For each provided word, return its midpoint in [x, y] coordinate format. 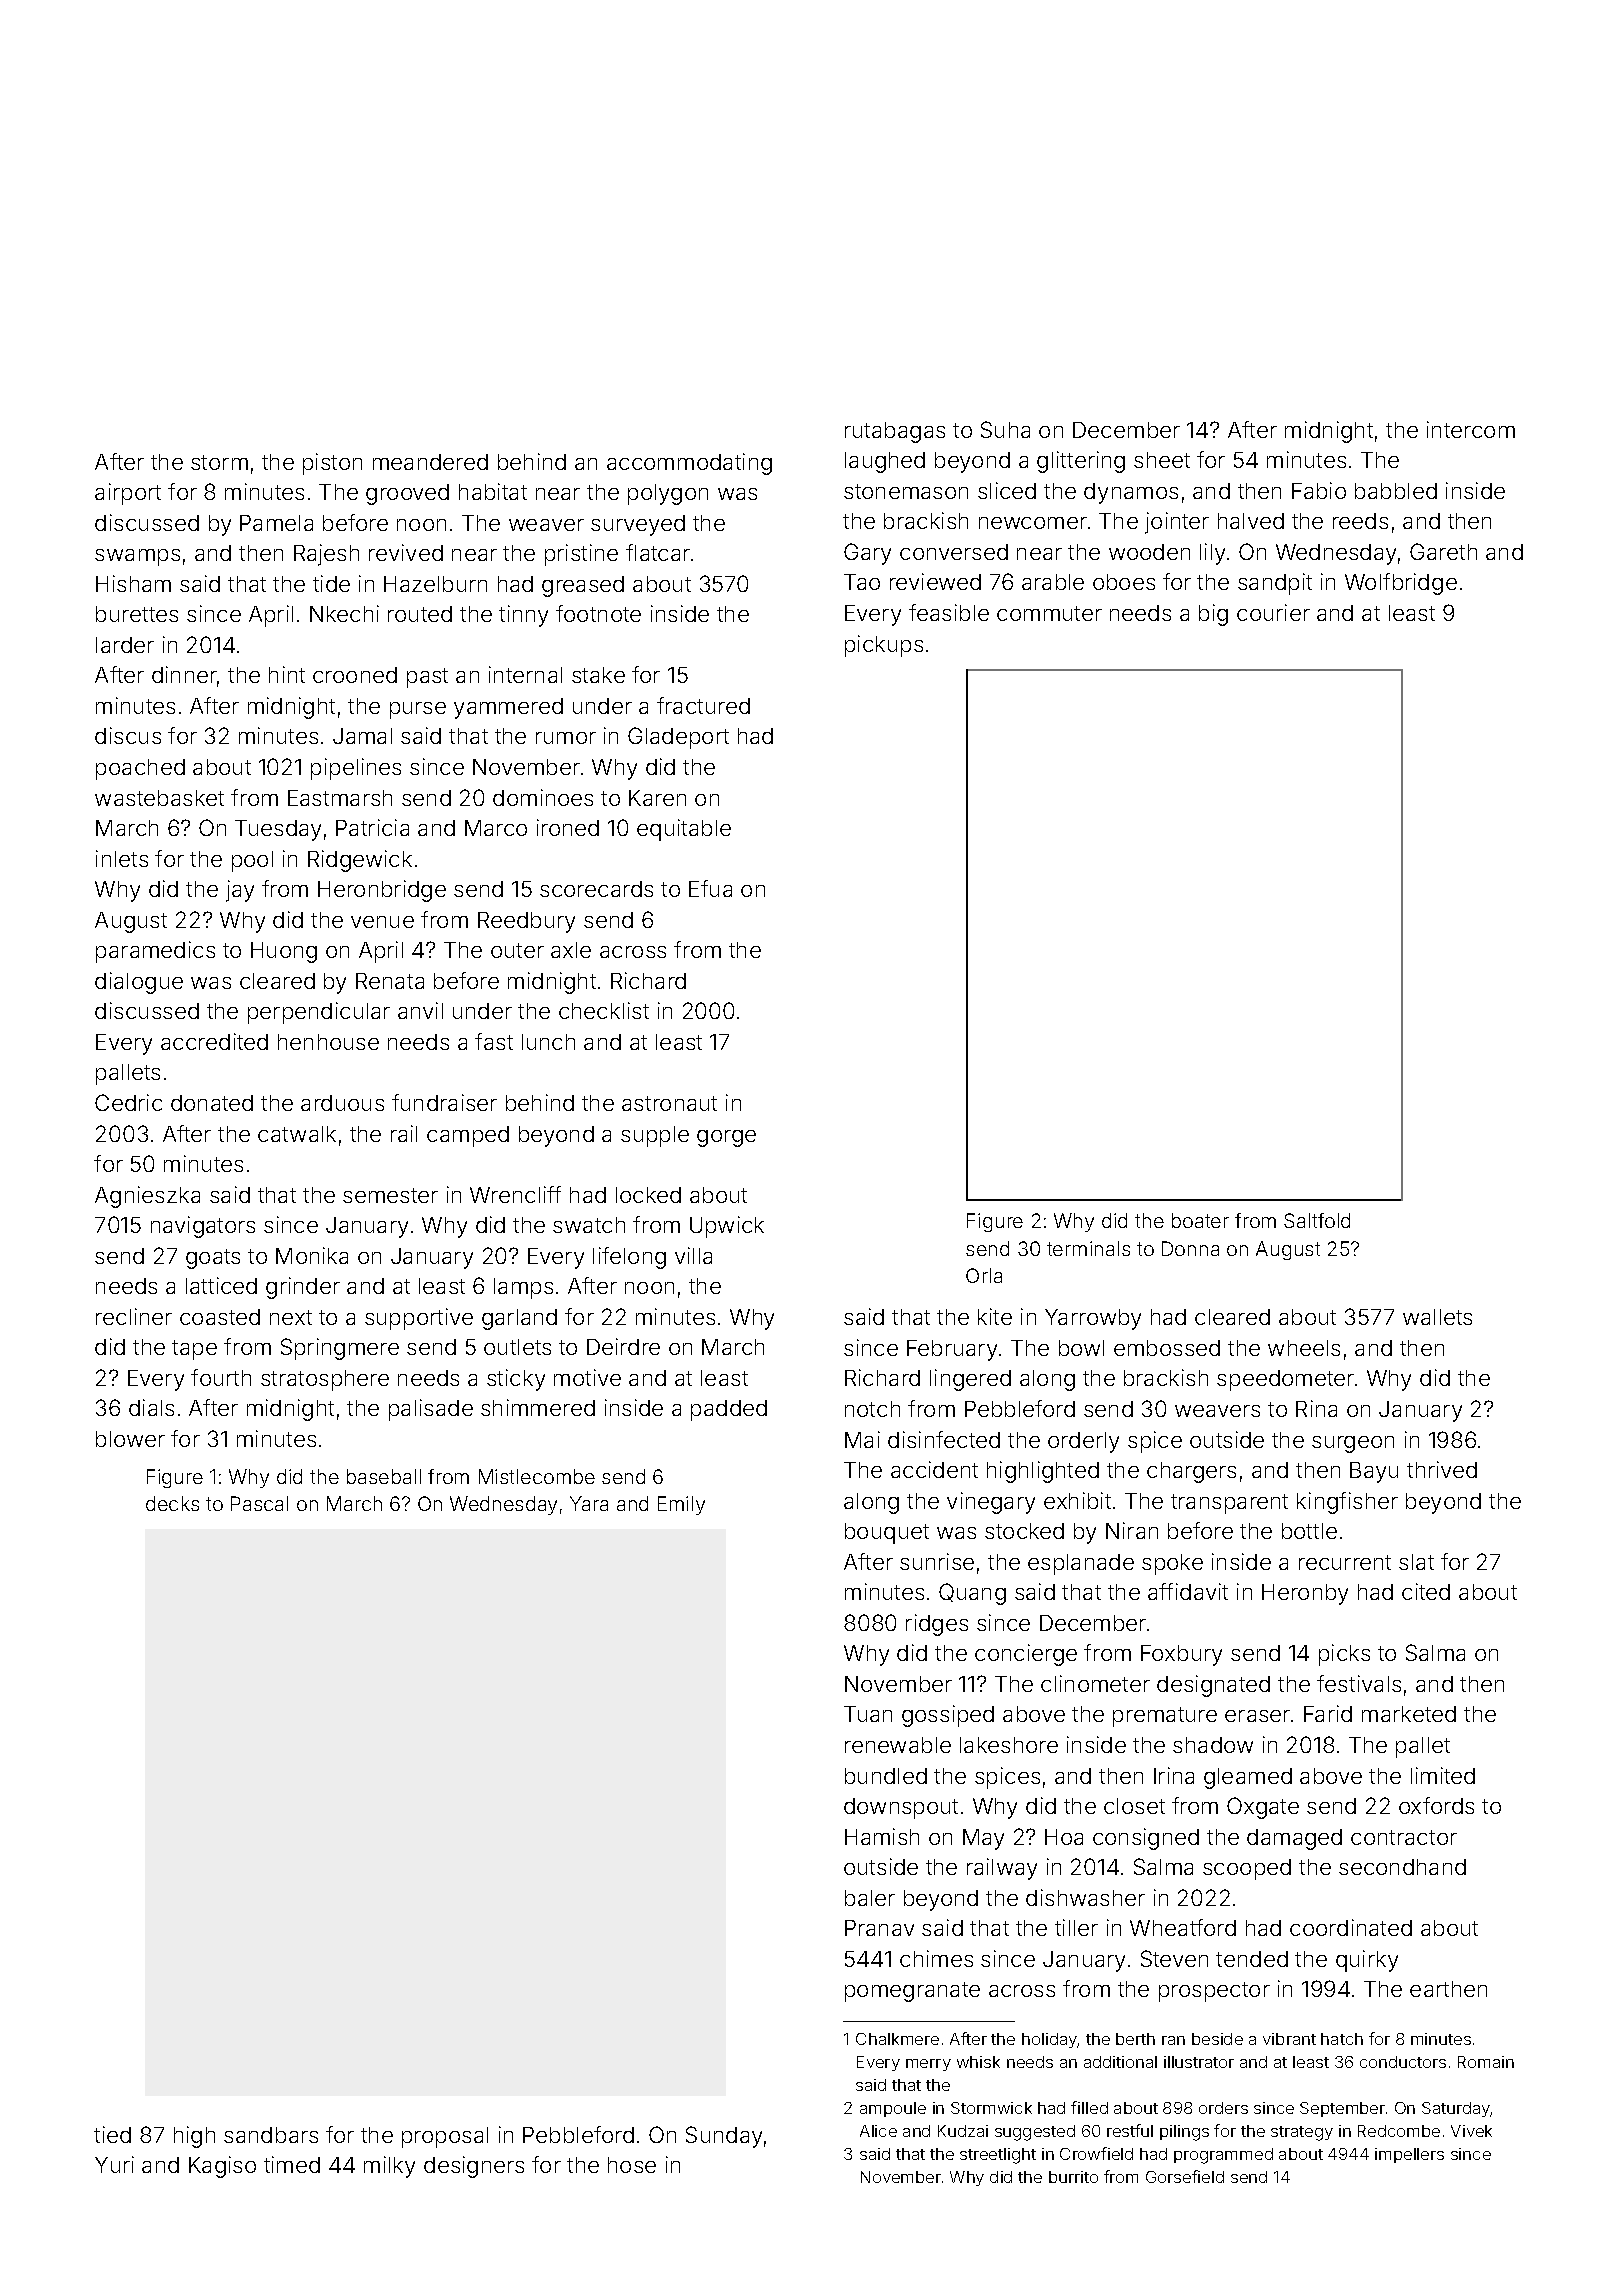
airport [128, 494]
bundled [886, 1776]
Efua [710, 888]
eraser [1257, 1716]
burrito [1073, 2177]
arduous [342, 1103]
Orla [984, 1275]
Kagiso [222, 2167]
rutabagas [895, 432]
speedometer [1285, 1380]
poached [140, 769]
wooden [1149, 552]
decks [172, 1503]
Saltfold [1317, 1220]
